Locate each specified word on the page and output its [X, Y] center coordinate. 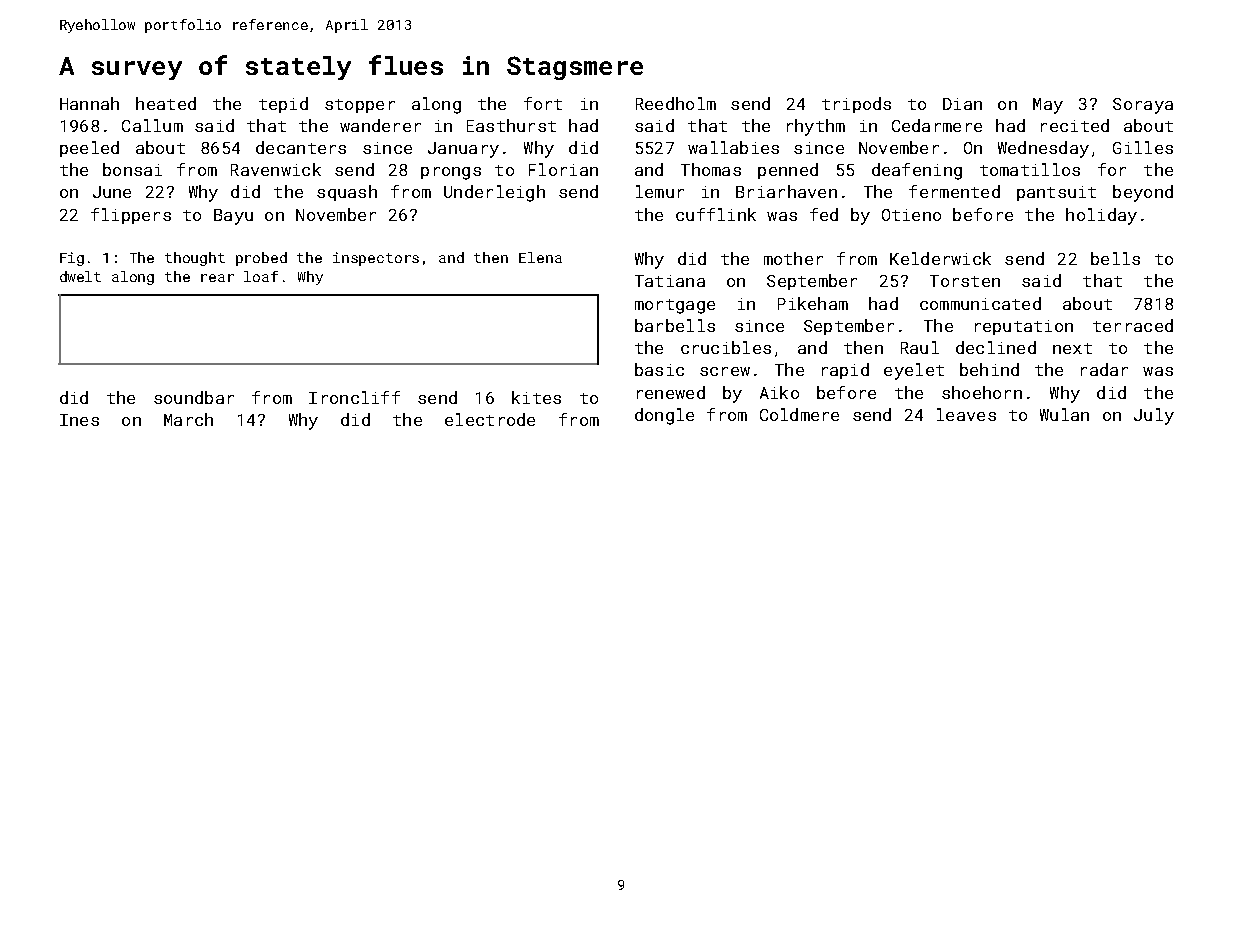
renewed [671, 392]
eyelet [914, 371]
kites [536, 397]
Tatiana [670, 281]
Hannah [89, 103]
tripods [856, 105]
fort [543, 103]
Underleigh [494, 193]
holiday [1101, 216]
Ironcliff [354, 397]
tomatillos [1030, 169]
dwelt [80, 276]
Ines [79, 420]
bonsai [132, 169]
